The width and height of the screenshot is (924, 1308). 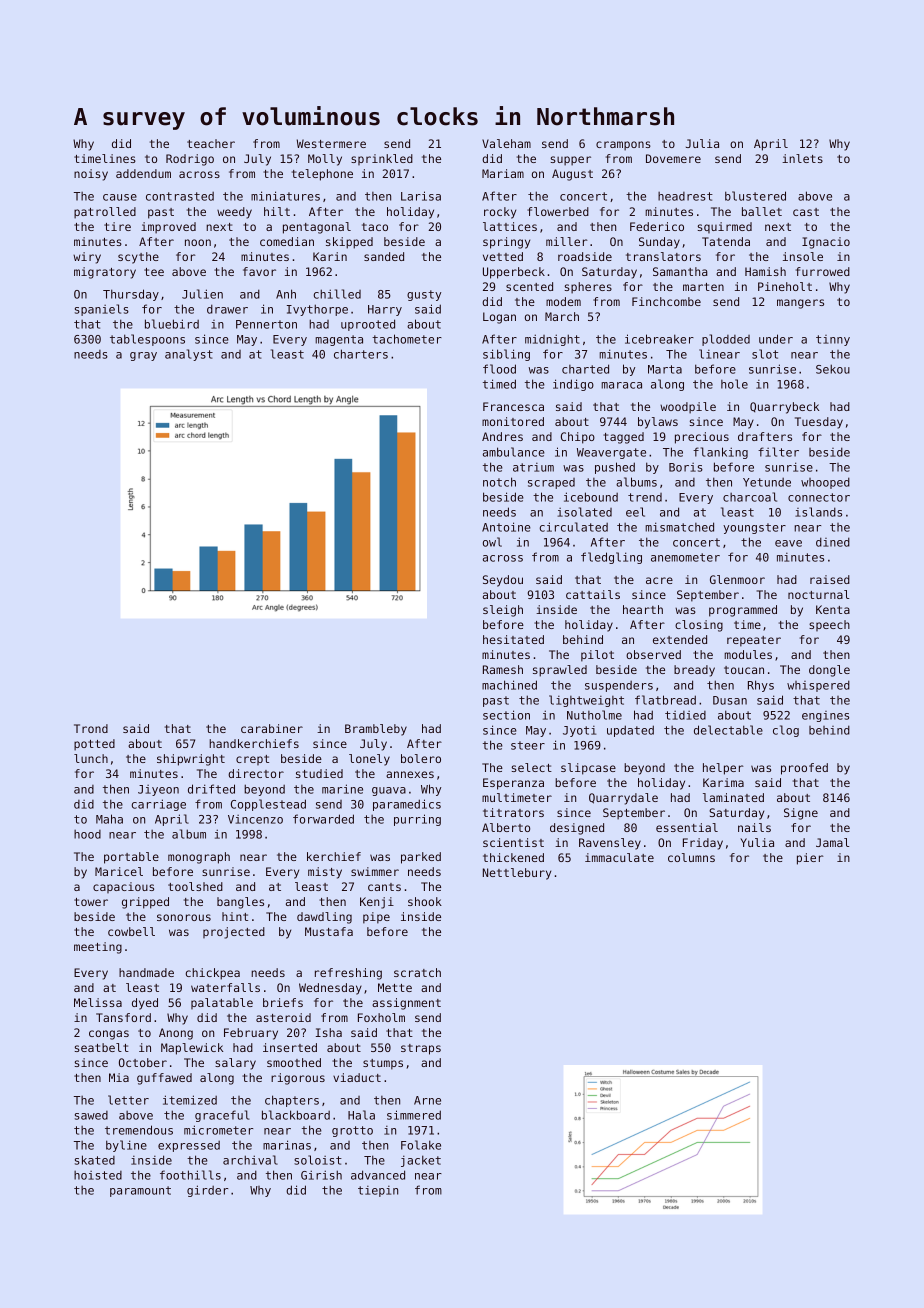 What do you see at coordinates (190, 160) in the screenshot?
I see `Rodrigo` at bounding box center [190, 160].
